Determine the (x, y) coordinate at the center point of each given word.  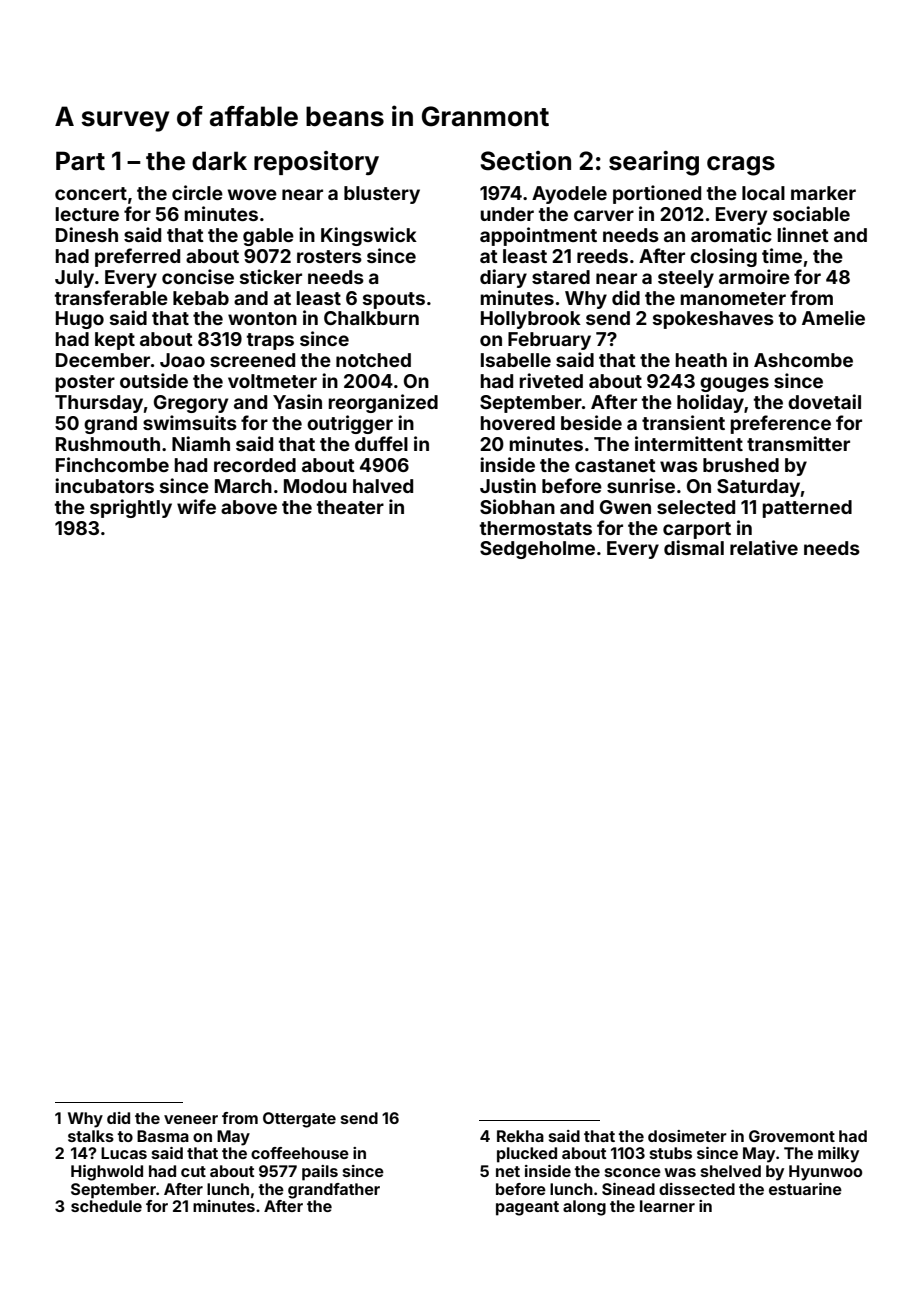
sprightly (131, 508)
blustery (382, 195)
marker (823, 193)
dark (219, 161)
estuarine (805, 1189)
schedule (106, 1206)
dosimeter (687, 1136)
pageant (527, 1208)
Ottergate (299, 1120)
